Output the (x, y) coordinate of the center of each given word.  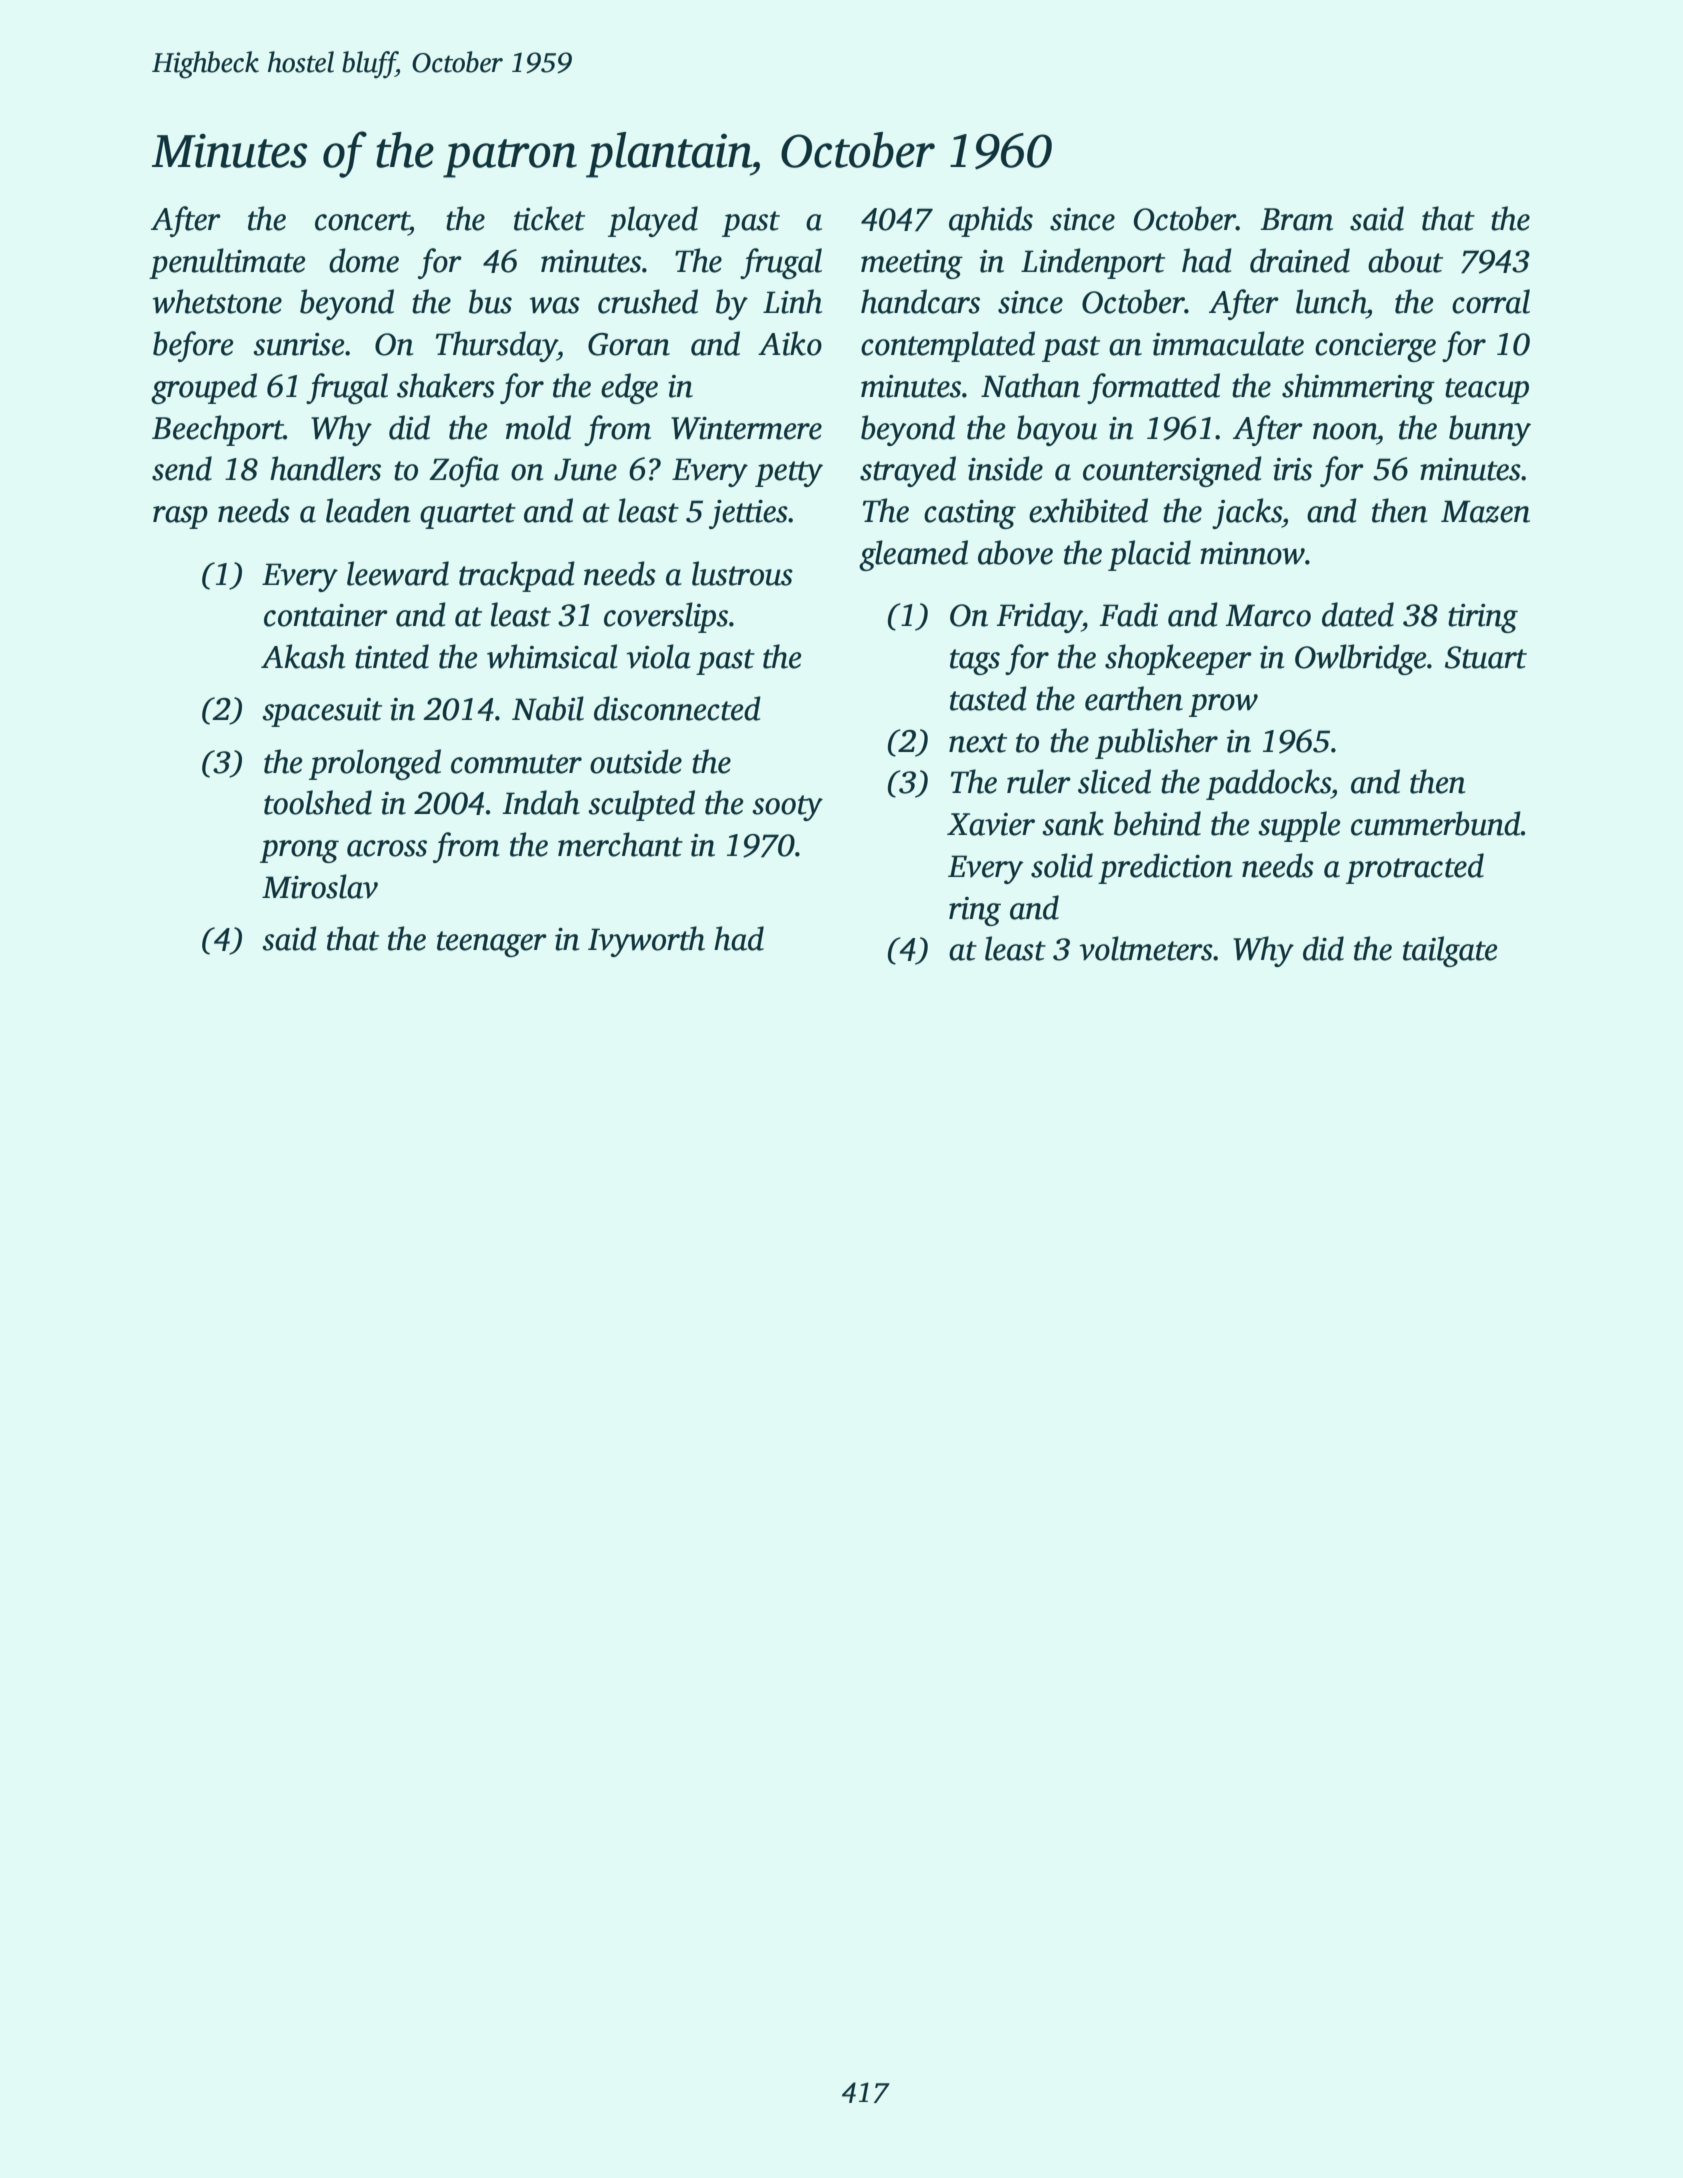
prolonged (375, 764)
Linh (792, 301)
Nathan (1030, 385)
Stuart (1486, 657)
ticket (549, 218)
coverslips (666, 617)
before (193, 346)
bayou (1057, 430)
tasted (988, 698)
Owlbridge (1361, 659)
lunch (1331, 301)
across (387, 848)
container (326, 615)
